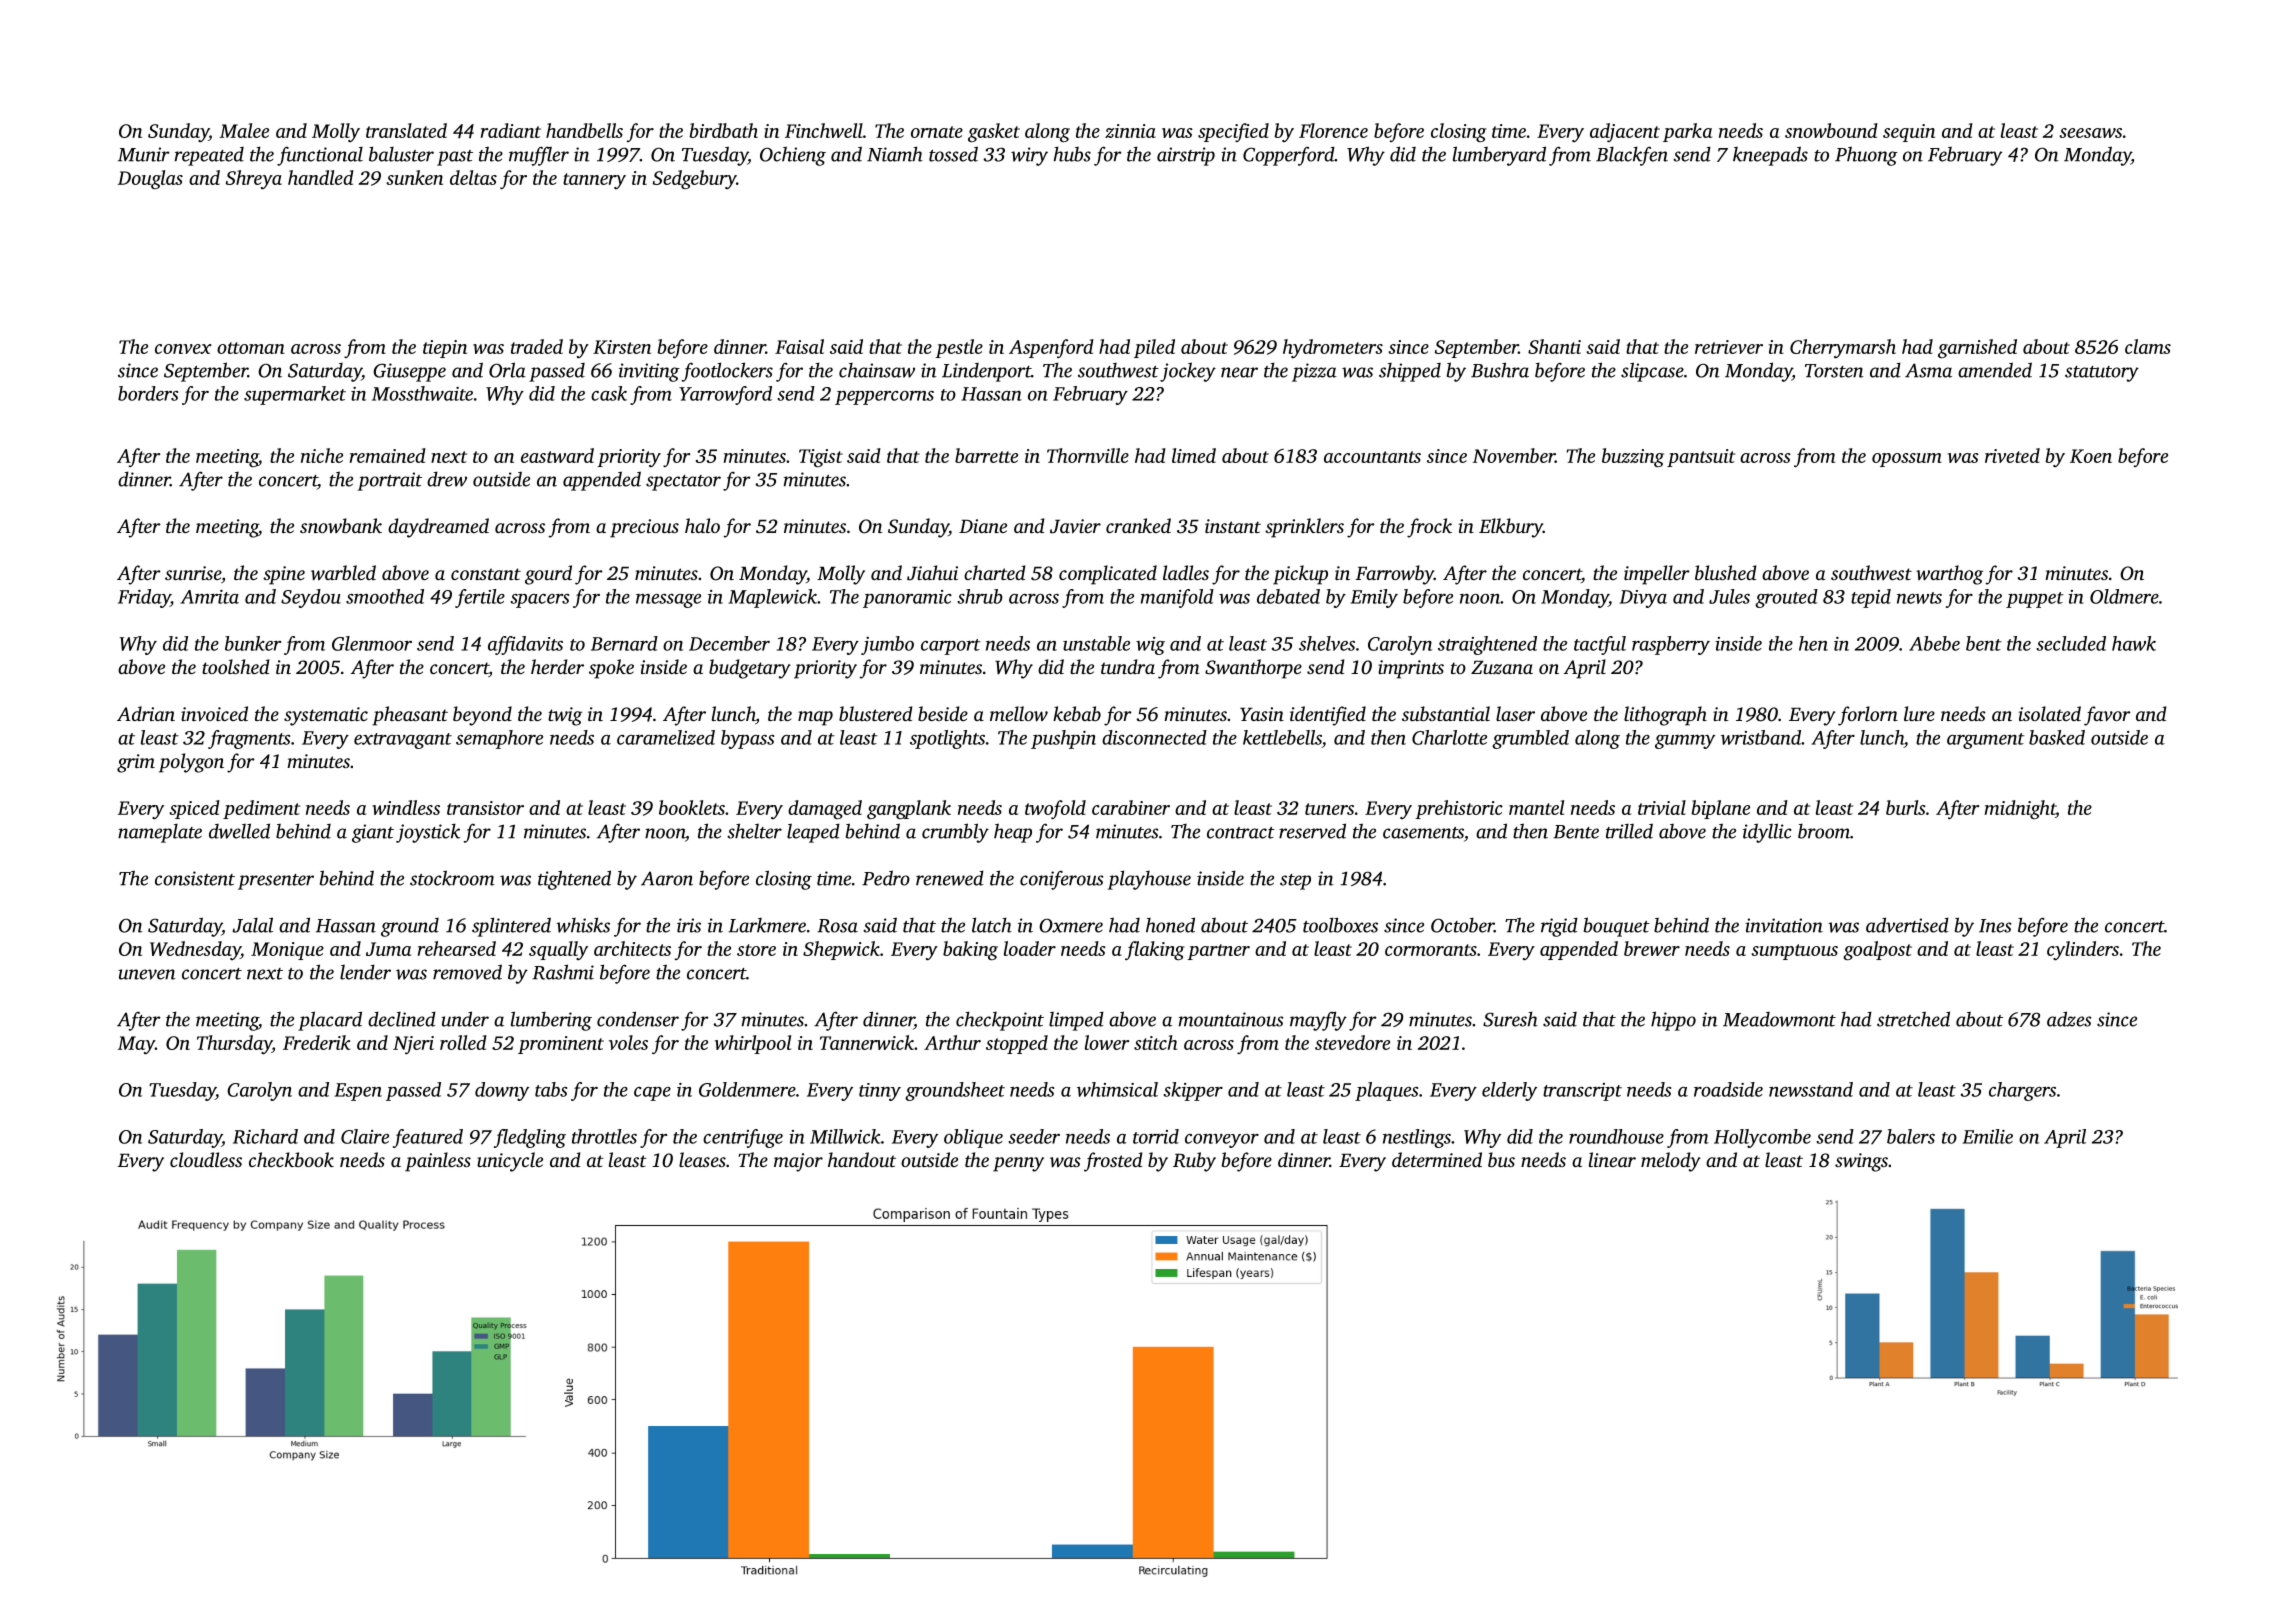 The image size is (2292, 1620). I want to click on brewer, so click(1652, 948).
